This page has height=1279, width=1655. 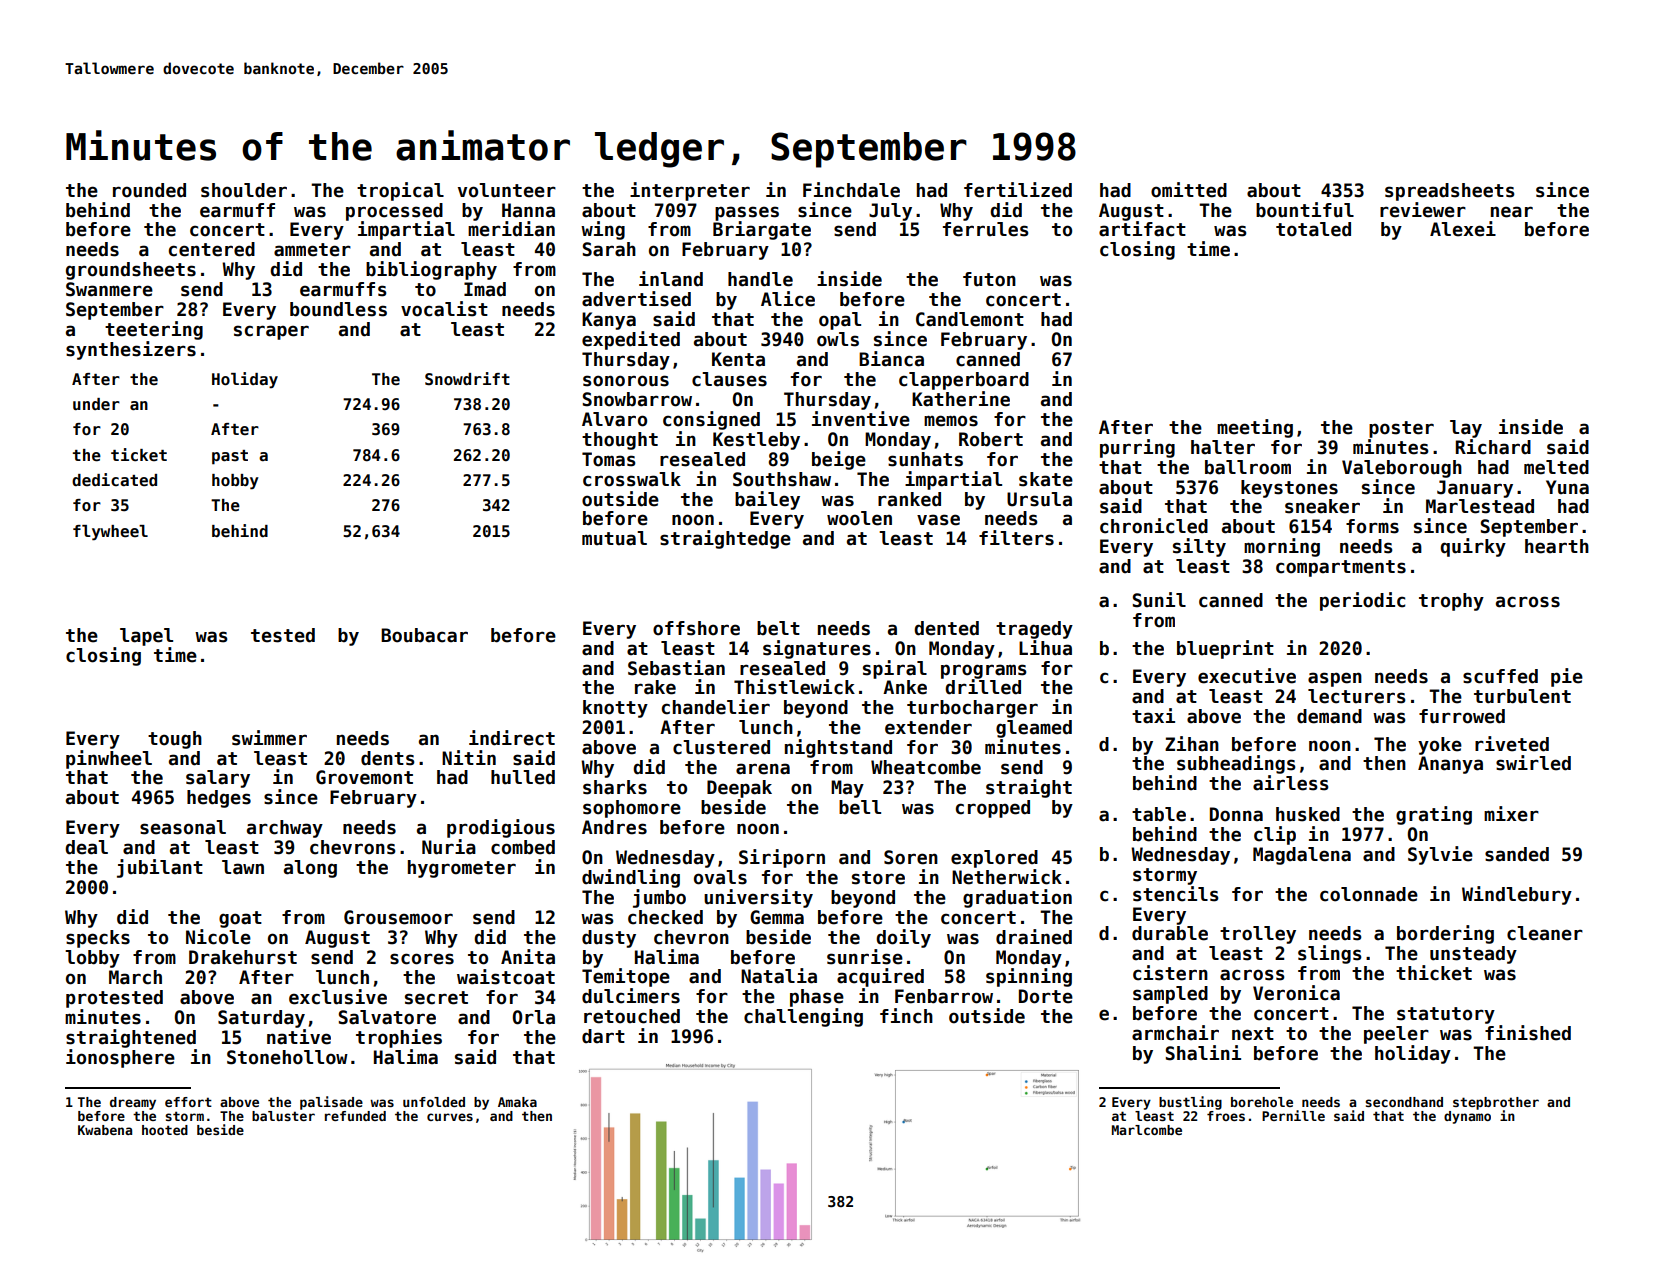 What do you see at coordinates (450, 1117) in the page?
I see `curves` at bounding box center [450, 1117].
